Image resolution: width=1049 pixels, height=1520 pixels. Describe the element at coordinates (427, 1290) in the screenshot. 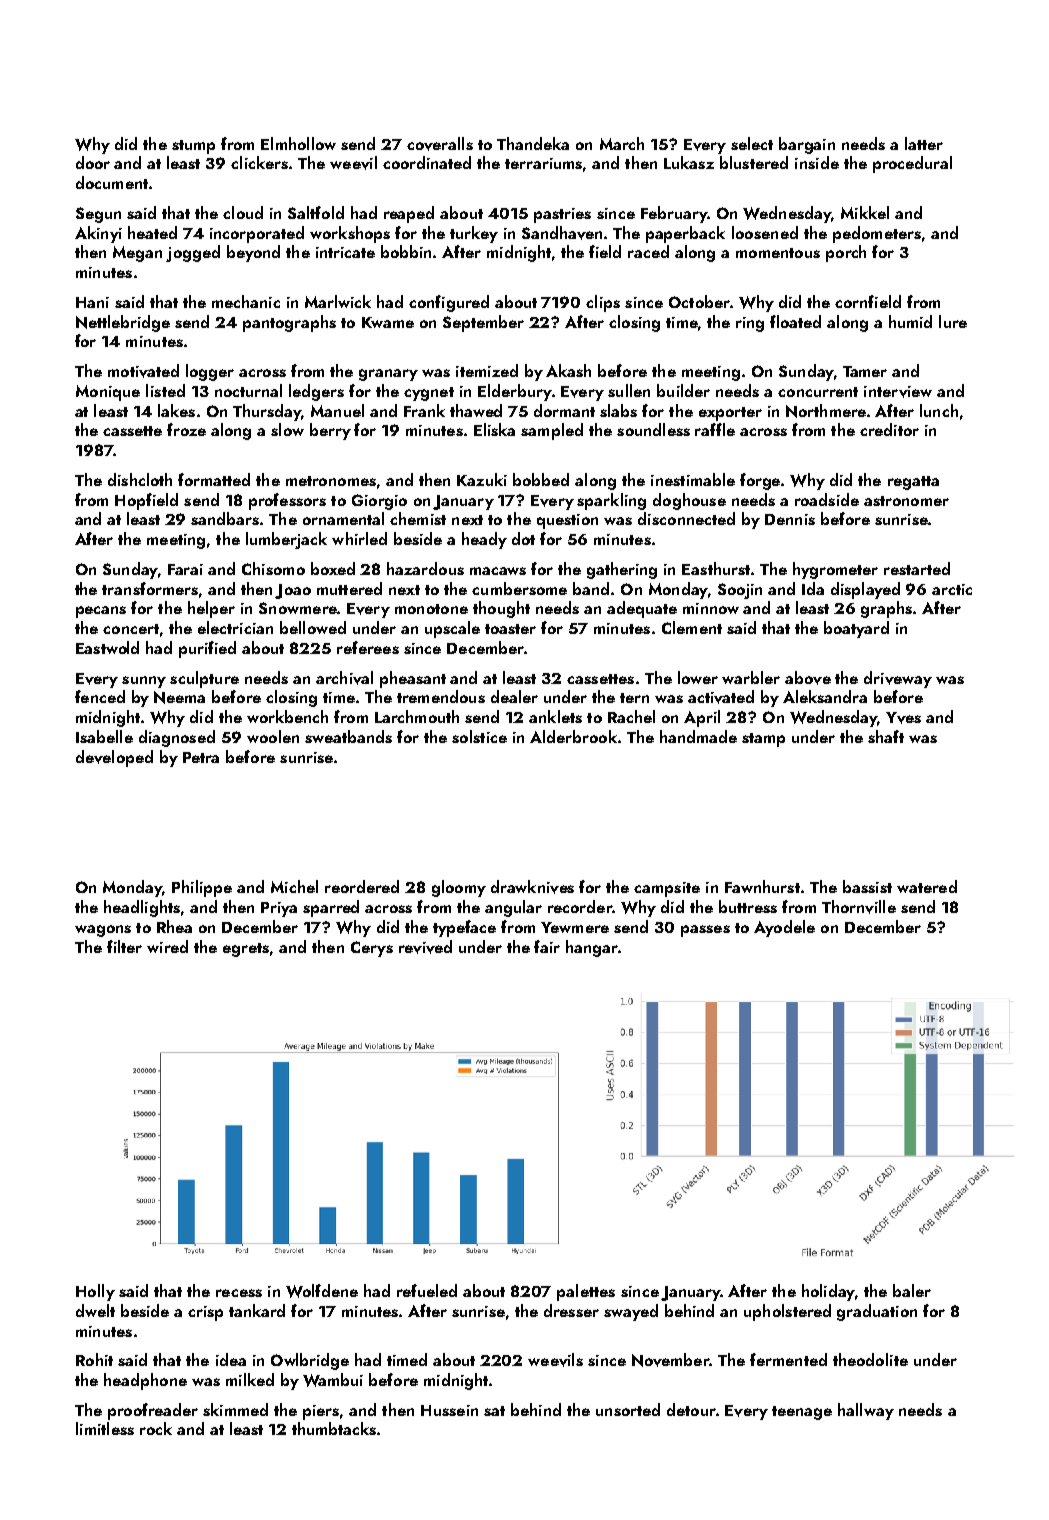

I see `refueled` at that location.
